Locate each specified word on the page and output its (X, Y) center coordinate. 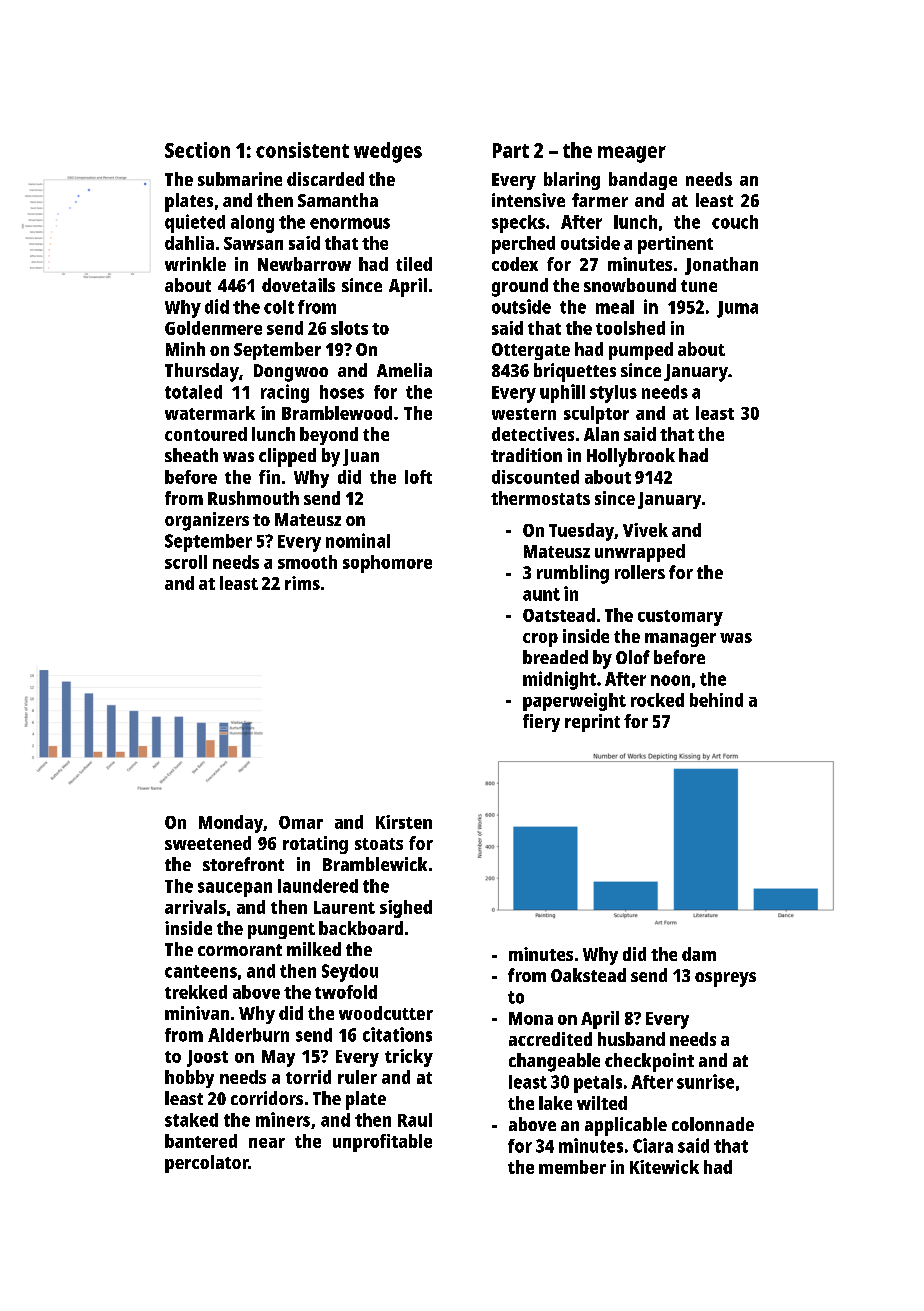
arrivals (195, 907)
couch (735, 222)
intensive (528, 200)
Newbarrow (304, 264)
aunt (541, 594)
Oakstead (588, 975)
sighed (406, 909)
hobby (189, 1079)
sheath (191, 455)
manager (680, 640)
